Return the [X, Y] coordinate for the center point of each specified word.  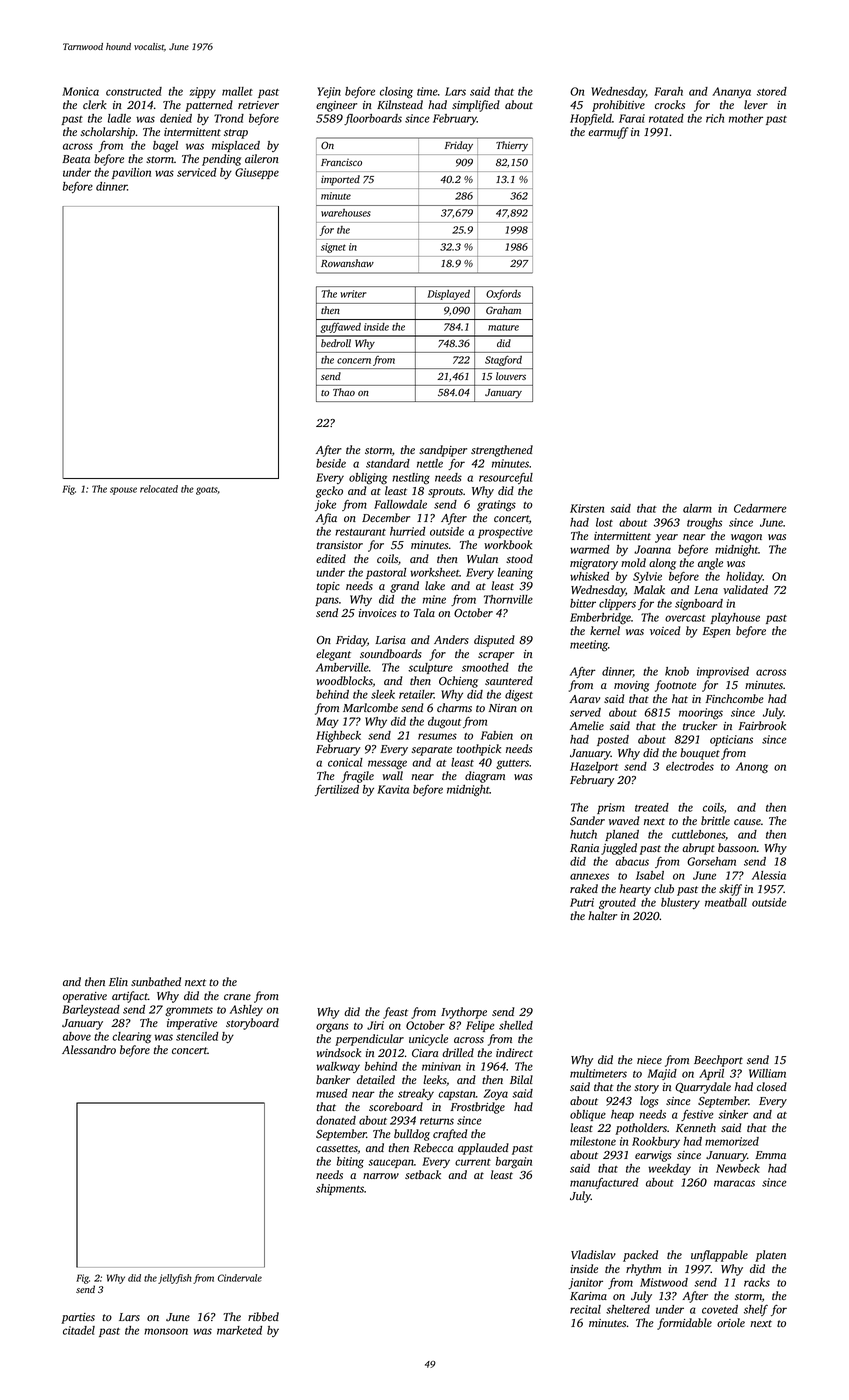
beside [331, 463]
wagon [746, 538]
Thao [344, 392]
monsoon [166, 1331]
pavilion [131, 173]
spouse [123, 491]
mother [746, 118]
